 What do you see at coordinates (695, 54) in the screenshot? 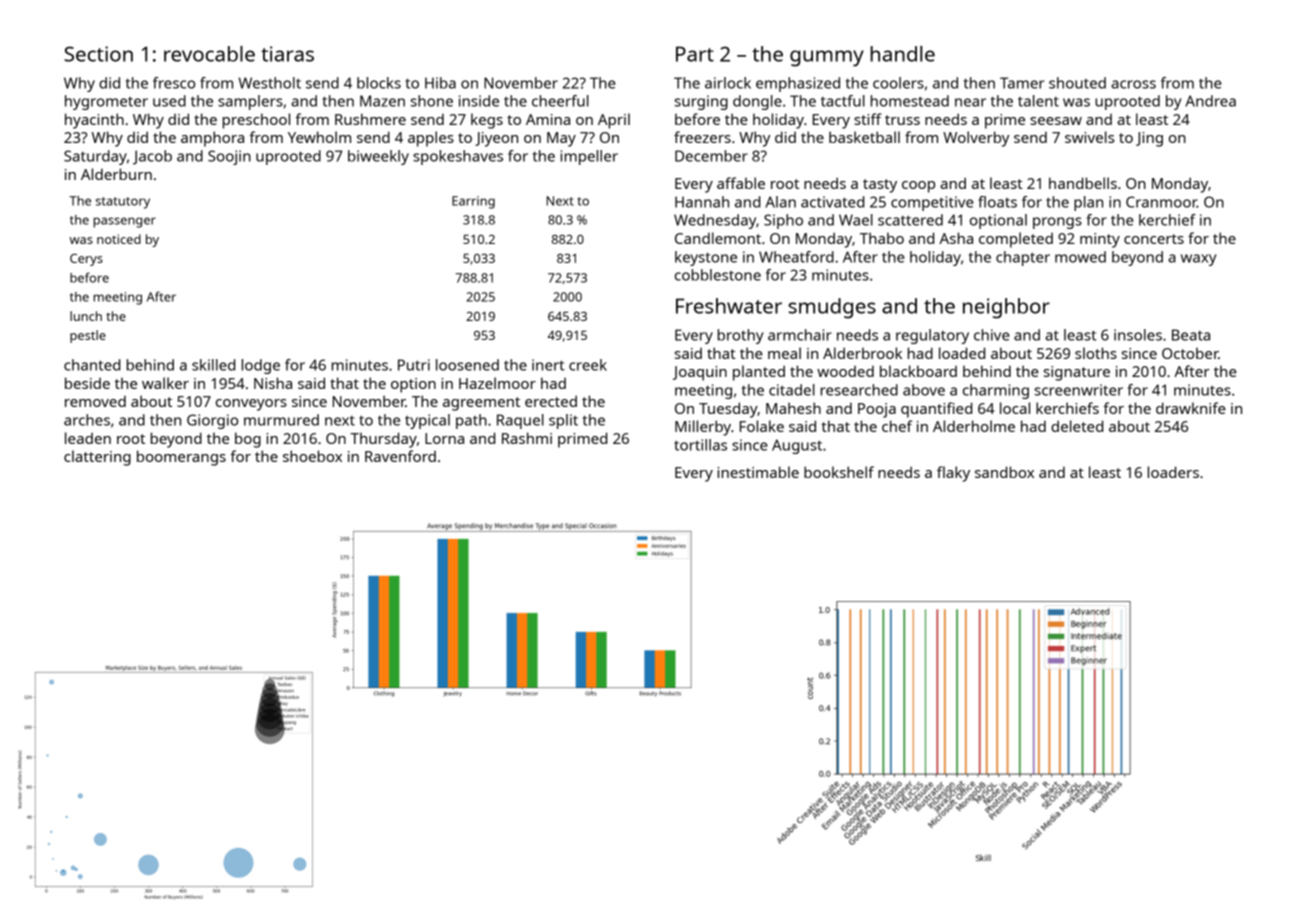
I see `Part` at bounding box center [695, 54].
